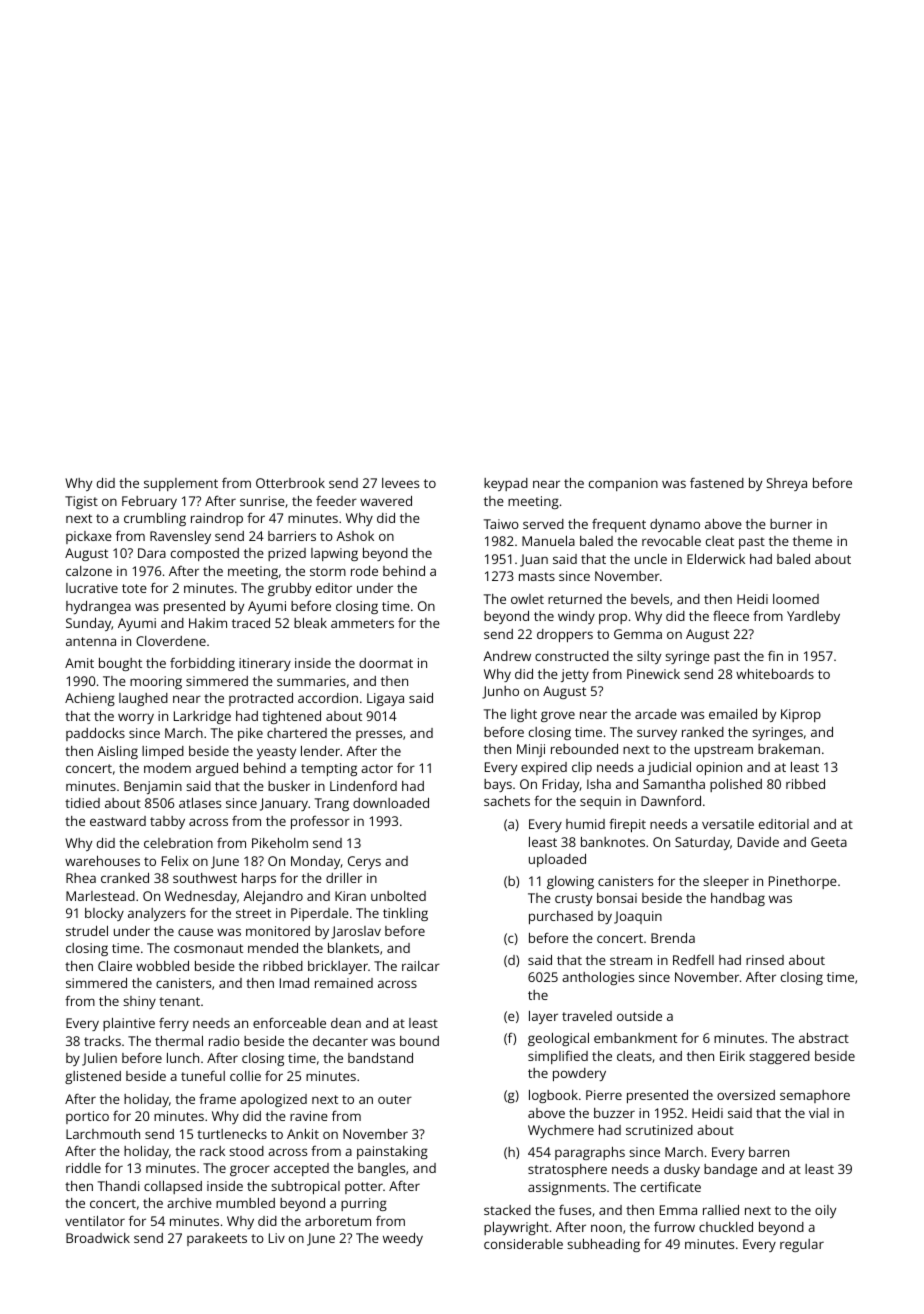 This screenshot has width=924, height=1314. Describe the element at coordinates (95, 734) in the screenshot. I see `paddocks` at that location.
